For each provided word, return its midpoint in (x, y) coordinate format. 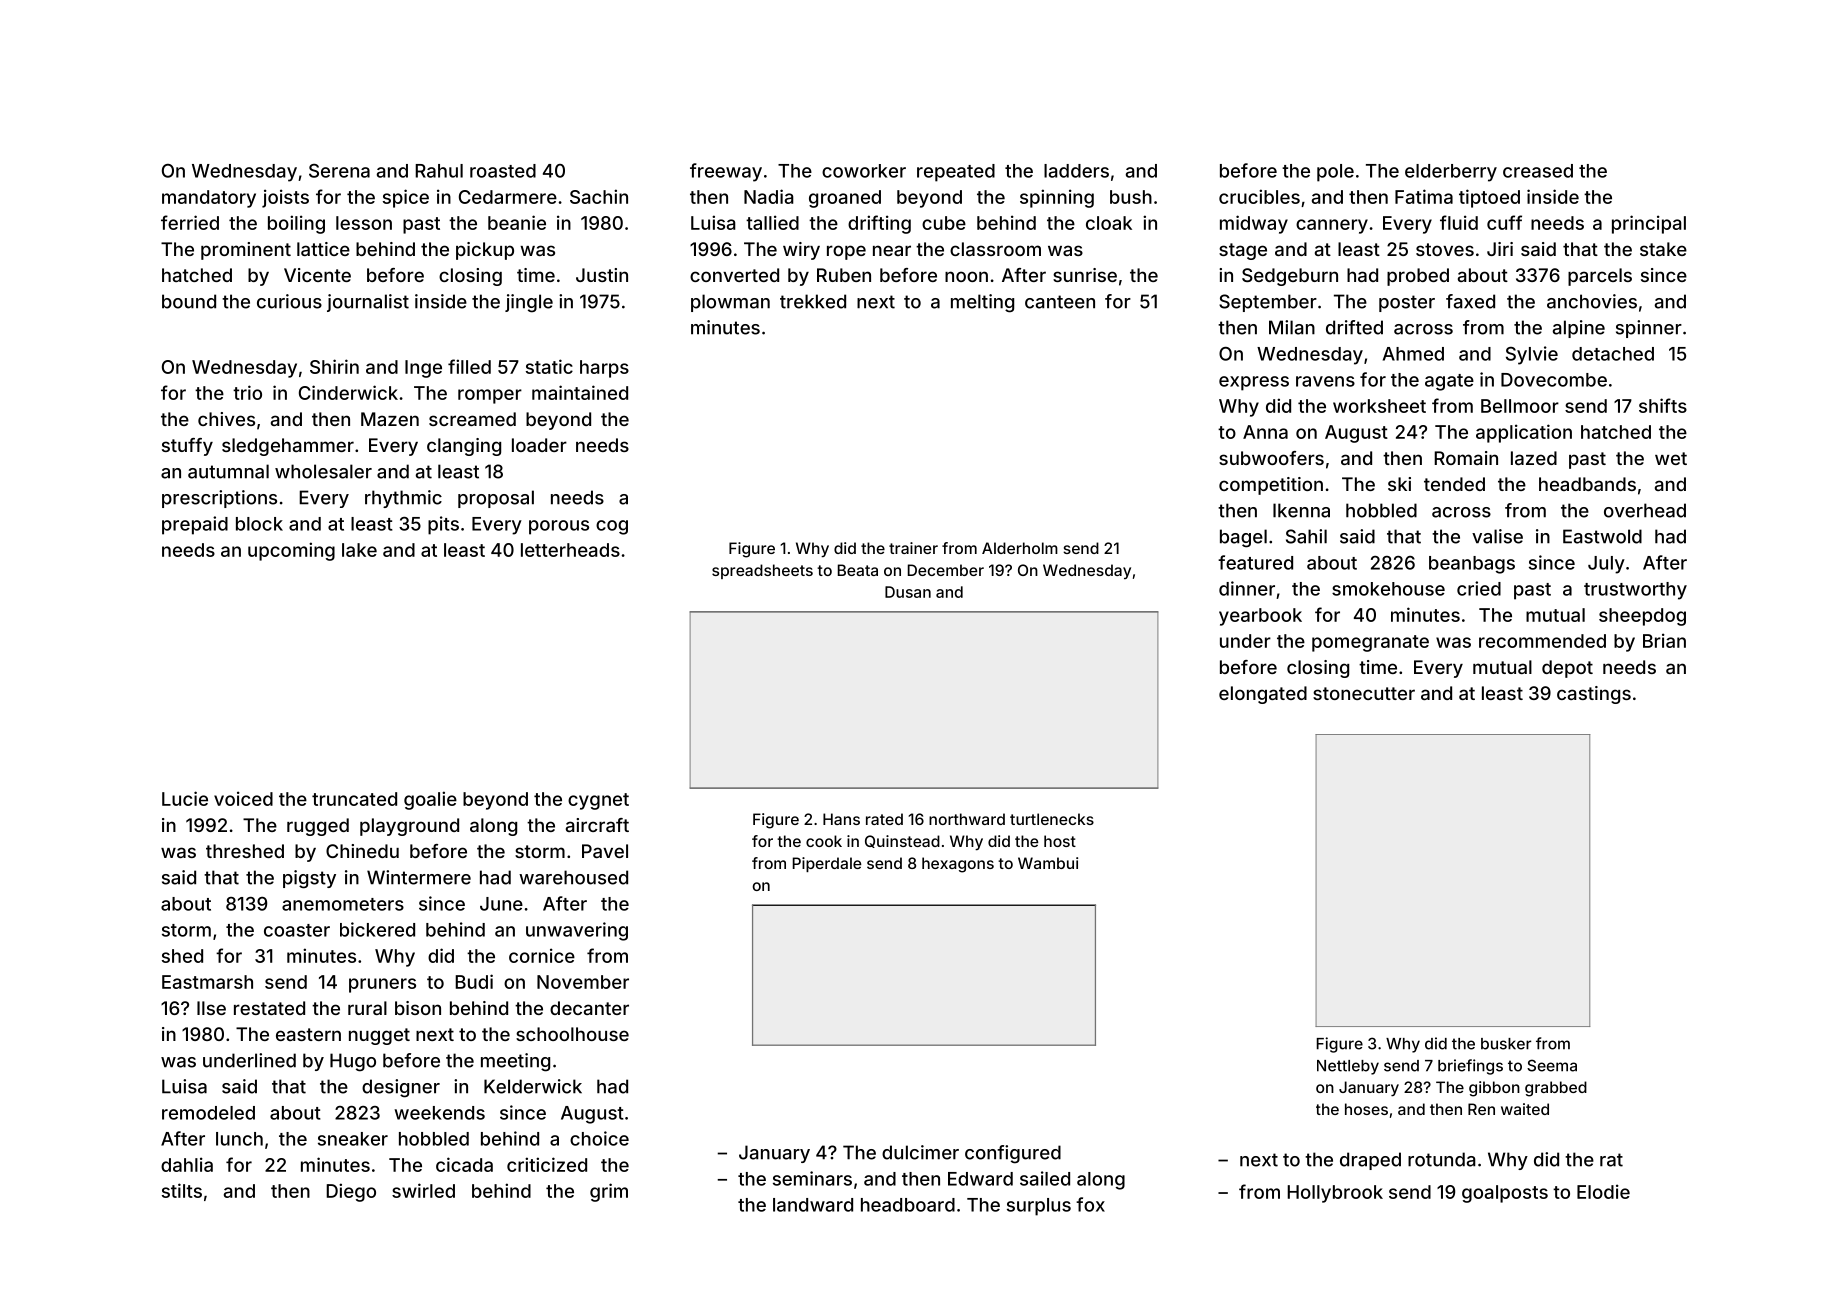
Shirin (334, 366)
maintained (580, 392)
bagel (1243, 538)
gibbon (1494, 1089)
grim (609, 1192)
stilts (182, 1190)
